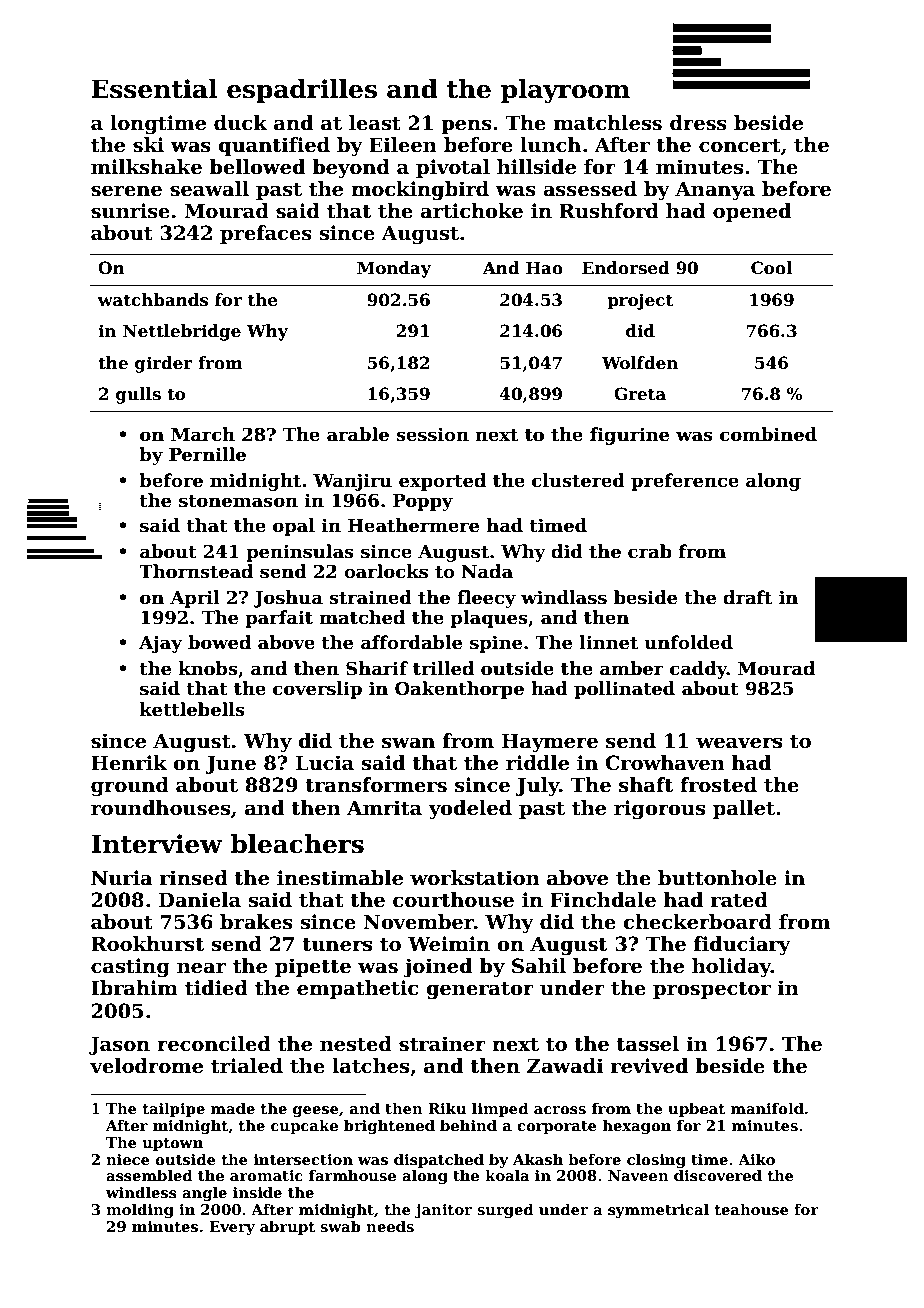 The image size is (924, 1308). Describe the element at coordinates (377, 668) in the screenshot. I see `Sharif` at that location.
